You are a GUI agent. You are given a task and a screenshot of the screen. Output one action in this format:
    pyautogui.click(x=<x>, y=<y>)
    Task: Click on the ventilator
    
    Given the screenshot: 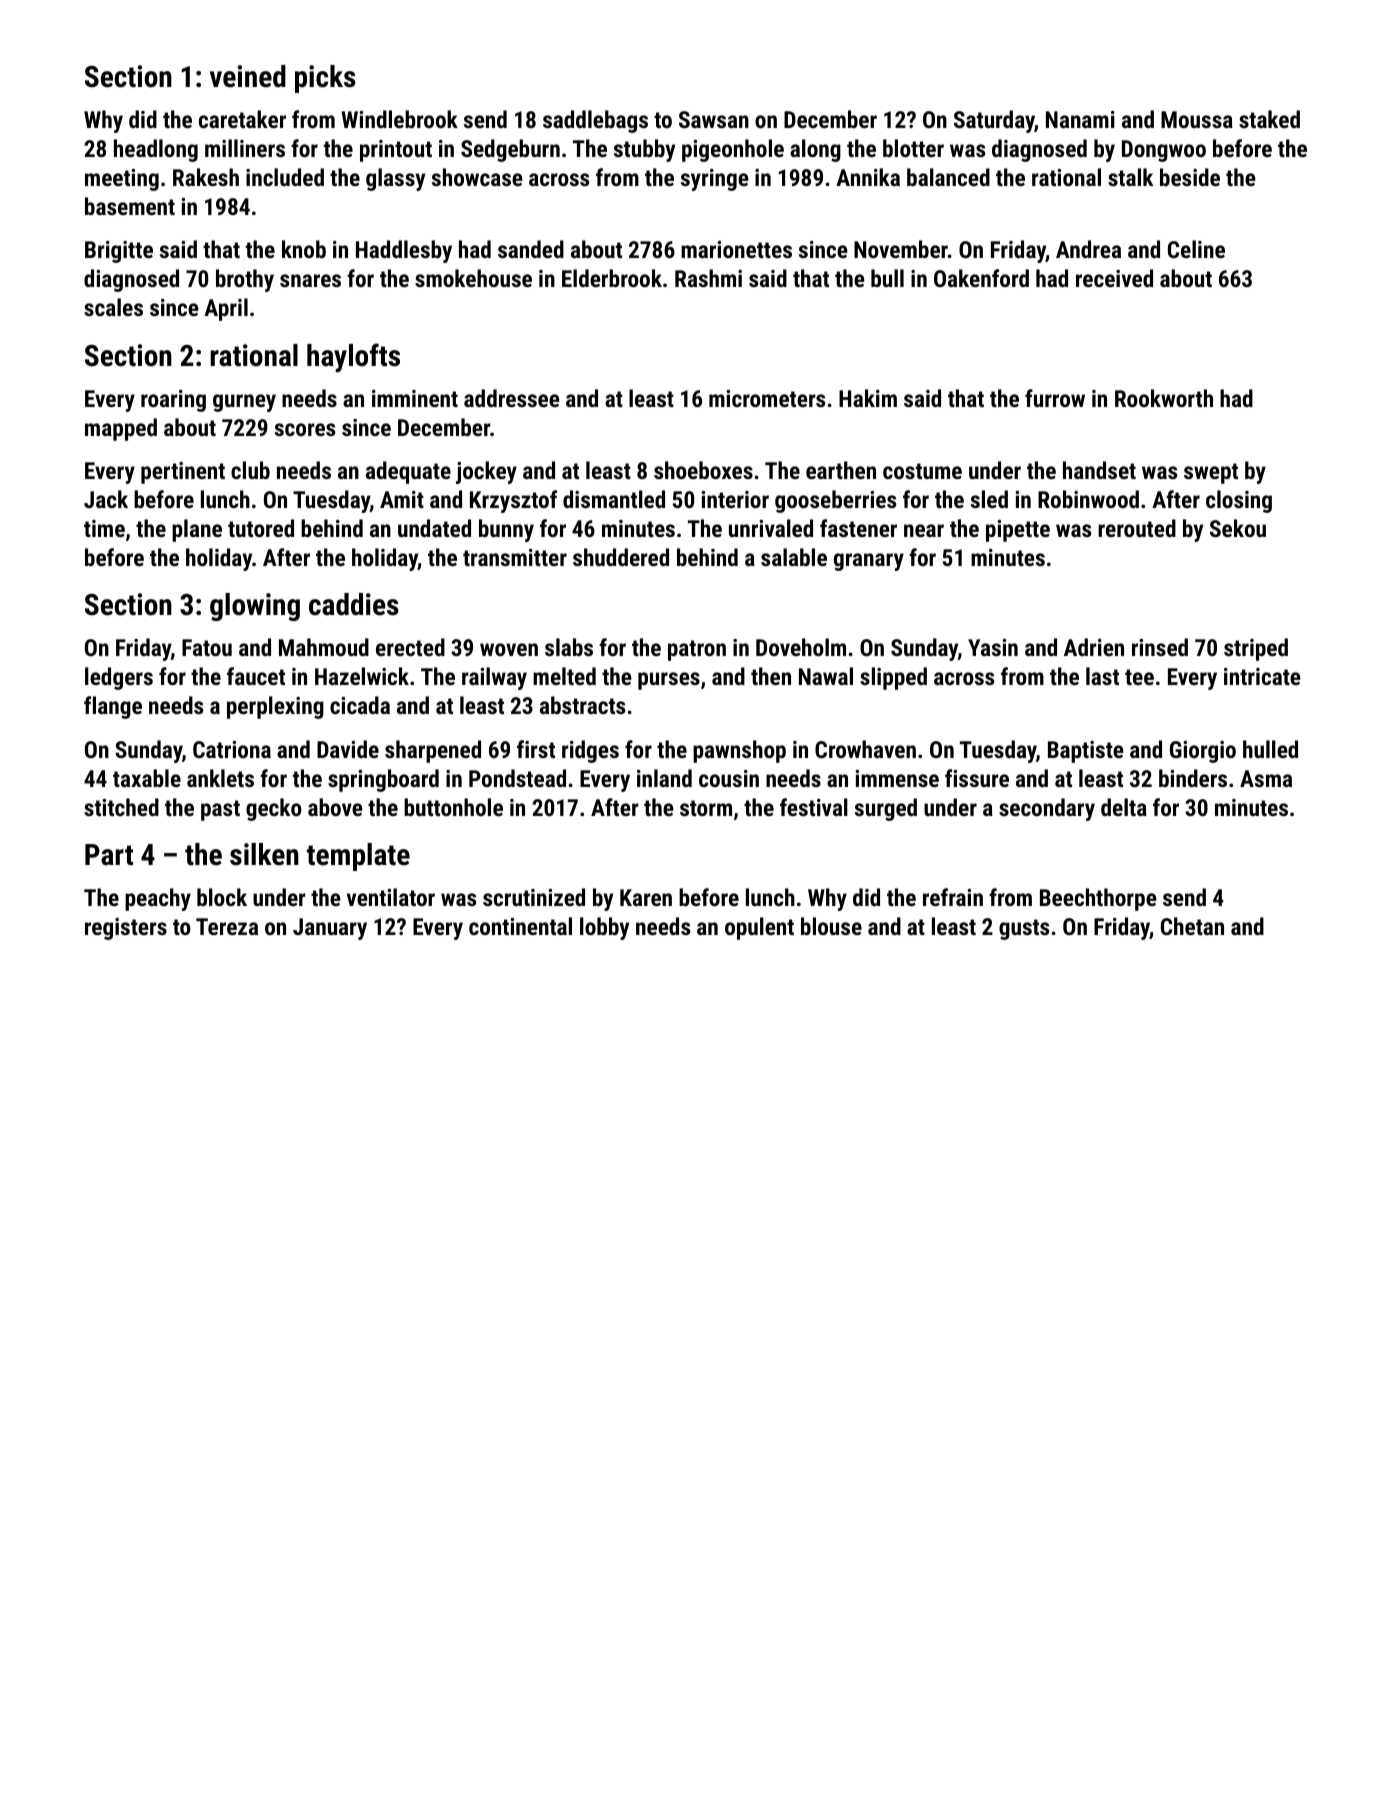 What is the action you would take?
    pyautogui.click(x=391, y=897)
